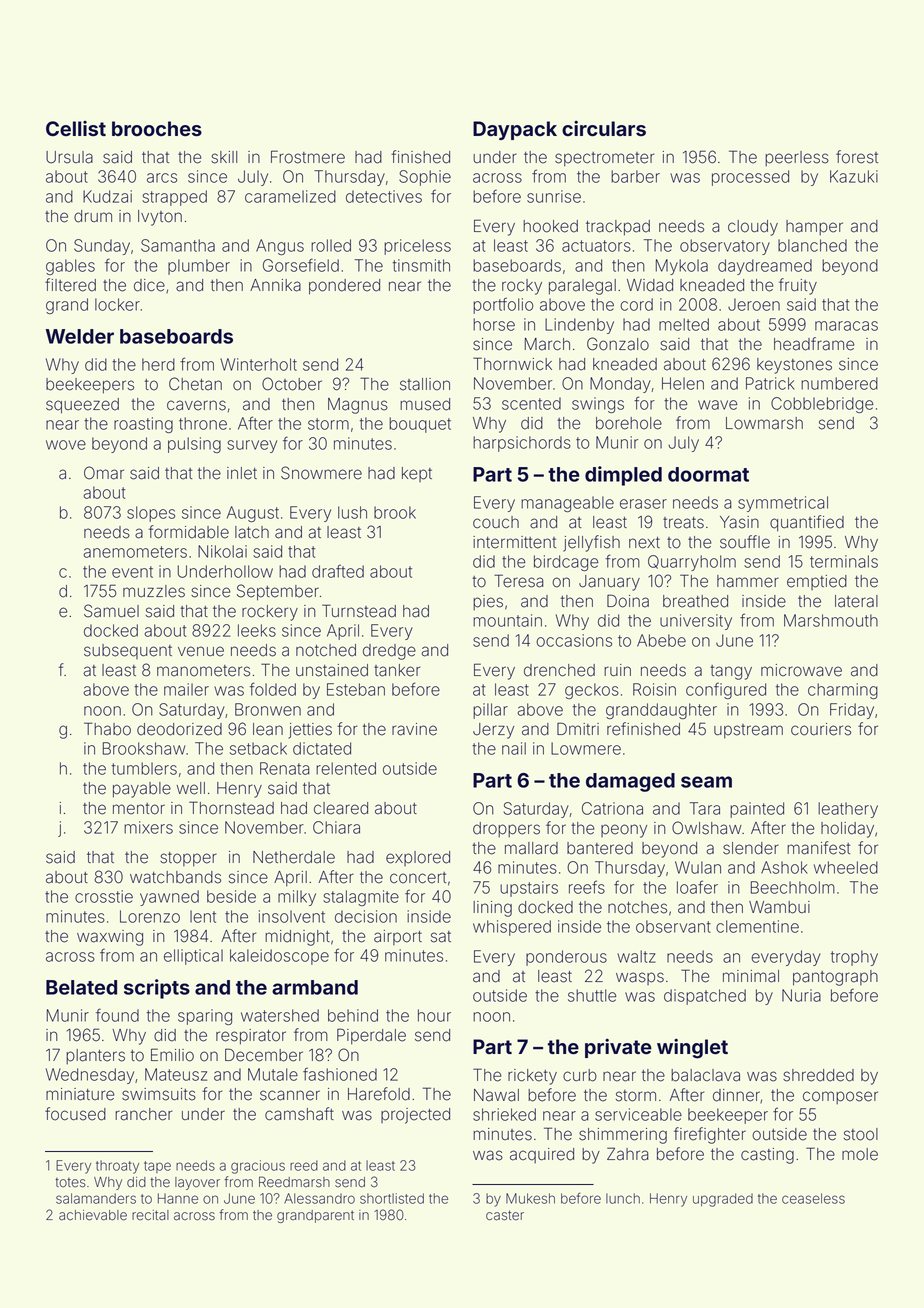 The image size is (924, 1308). I want to click on melted, so click(684, 324).
